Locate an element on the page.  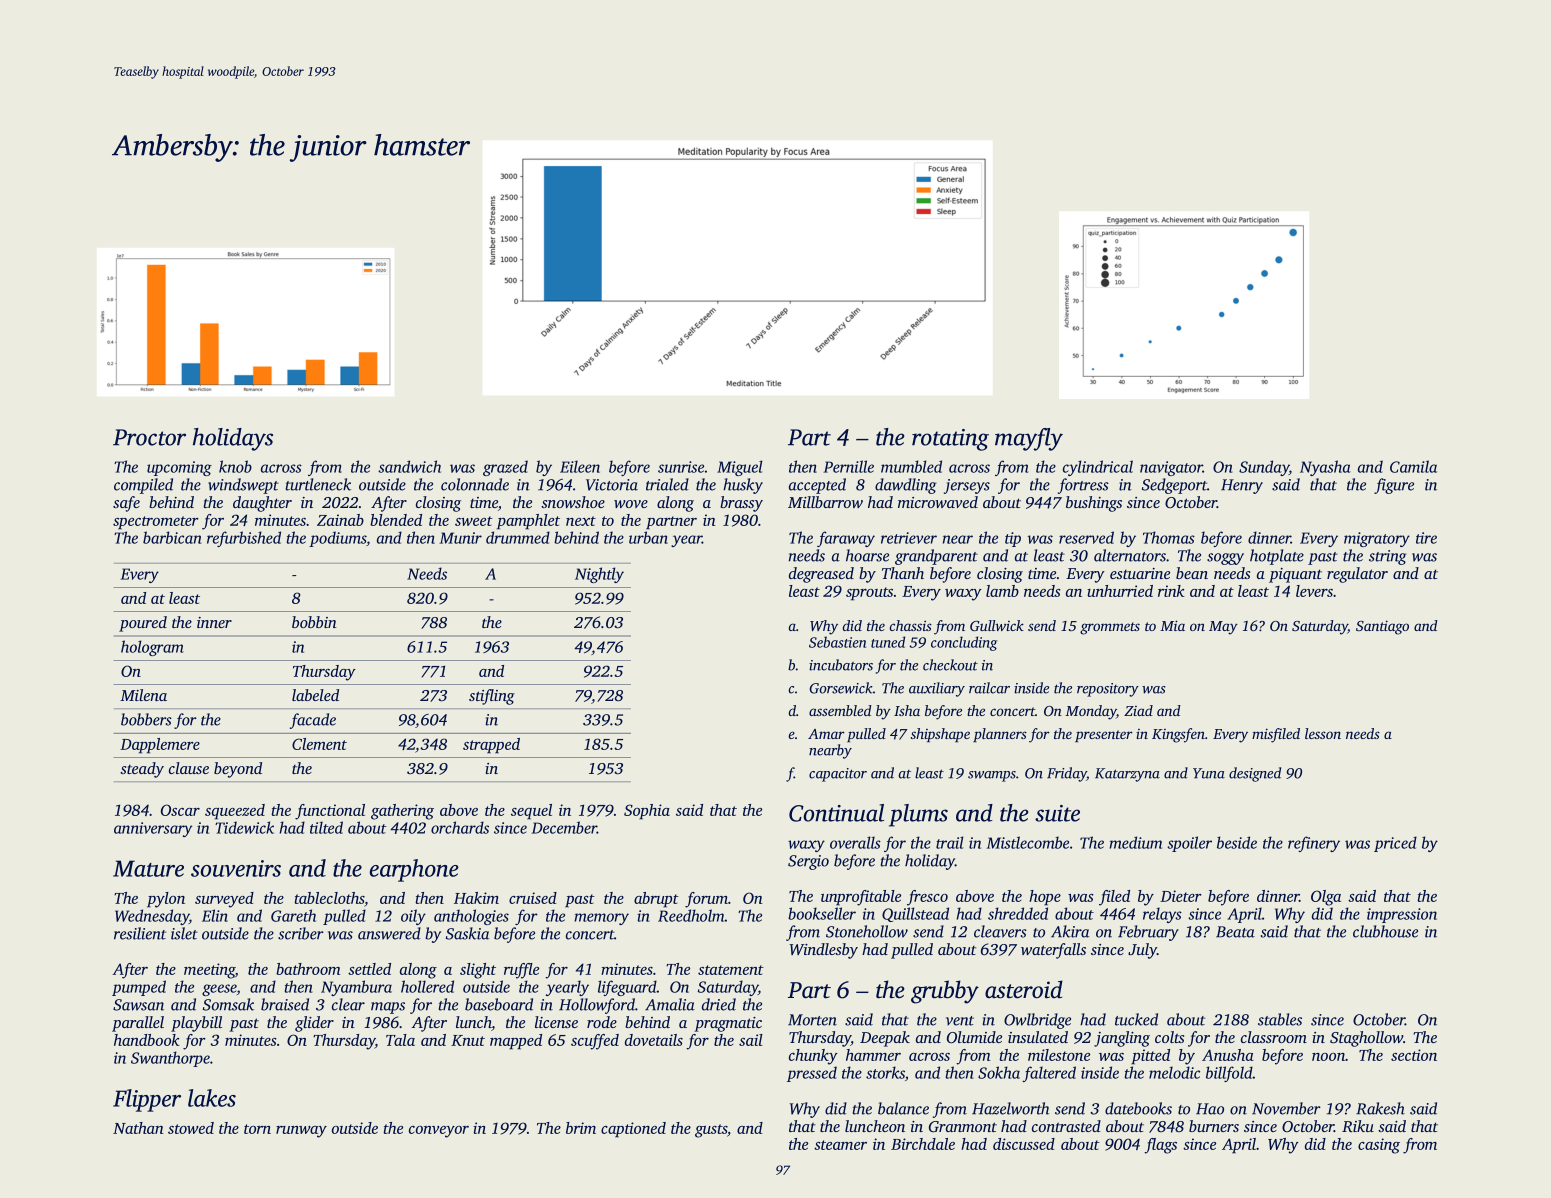
sandwich is located at coordinates (409, 466).
